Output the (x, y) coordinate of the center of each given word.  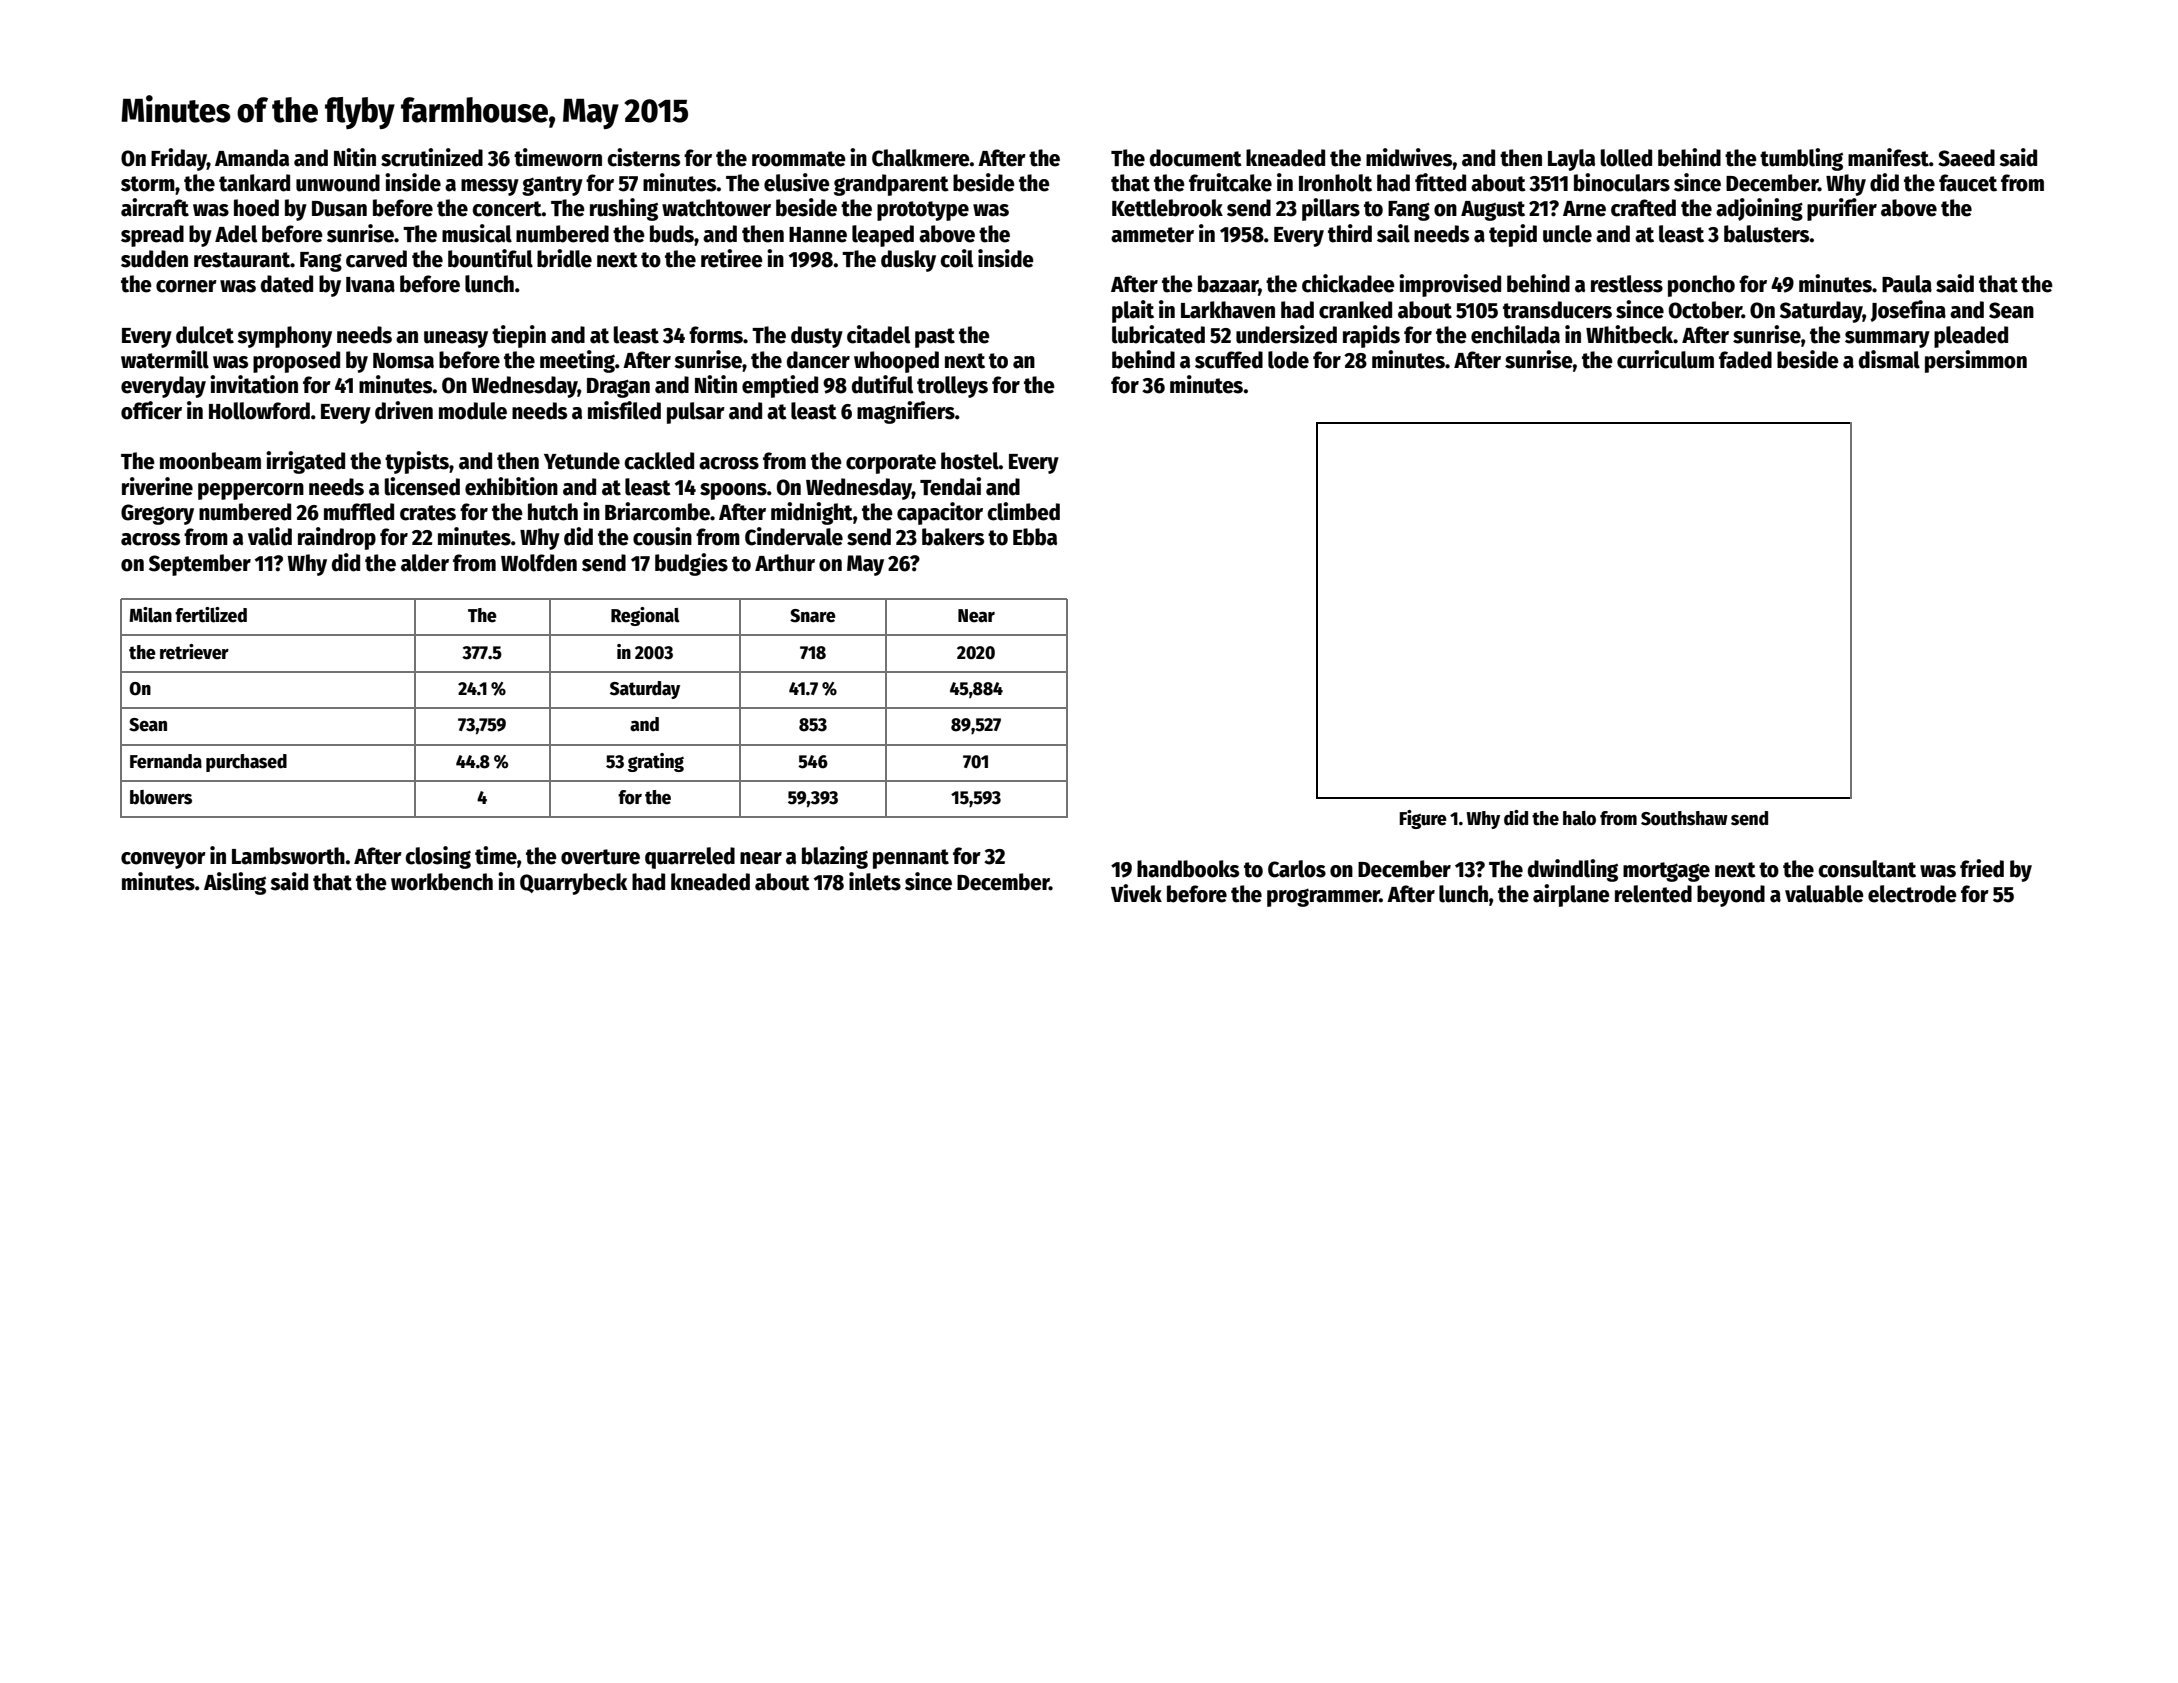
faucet (1968, 183)
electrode (1912, 894)
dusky (908, 261)
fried (1982, 868)
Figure (1423, 819)
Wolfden (539, 563)
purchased (246, 763)
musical (477, 233)
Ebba (1035, 537)
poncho (1701, 286)
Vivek (1136, 893)
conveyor (163, 860)
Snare (813, 616)
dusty (817, 337)
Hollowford (259, 411)
